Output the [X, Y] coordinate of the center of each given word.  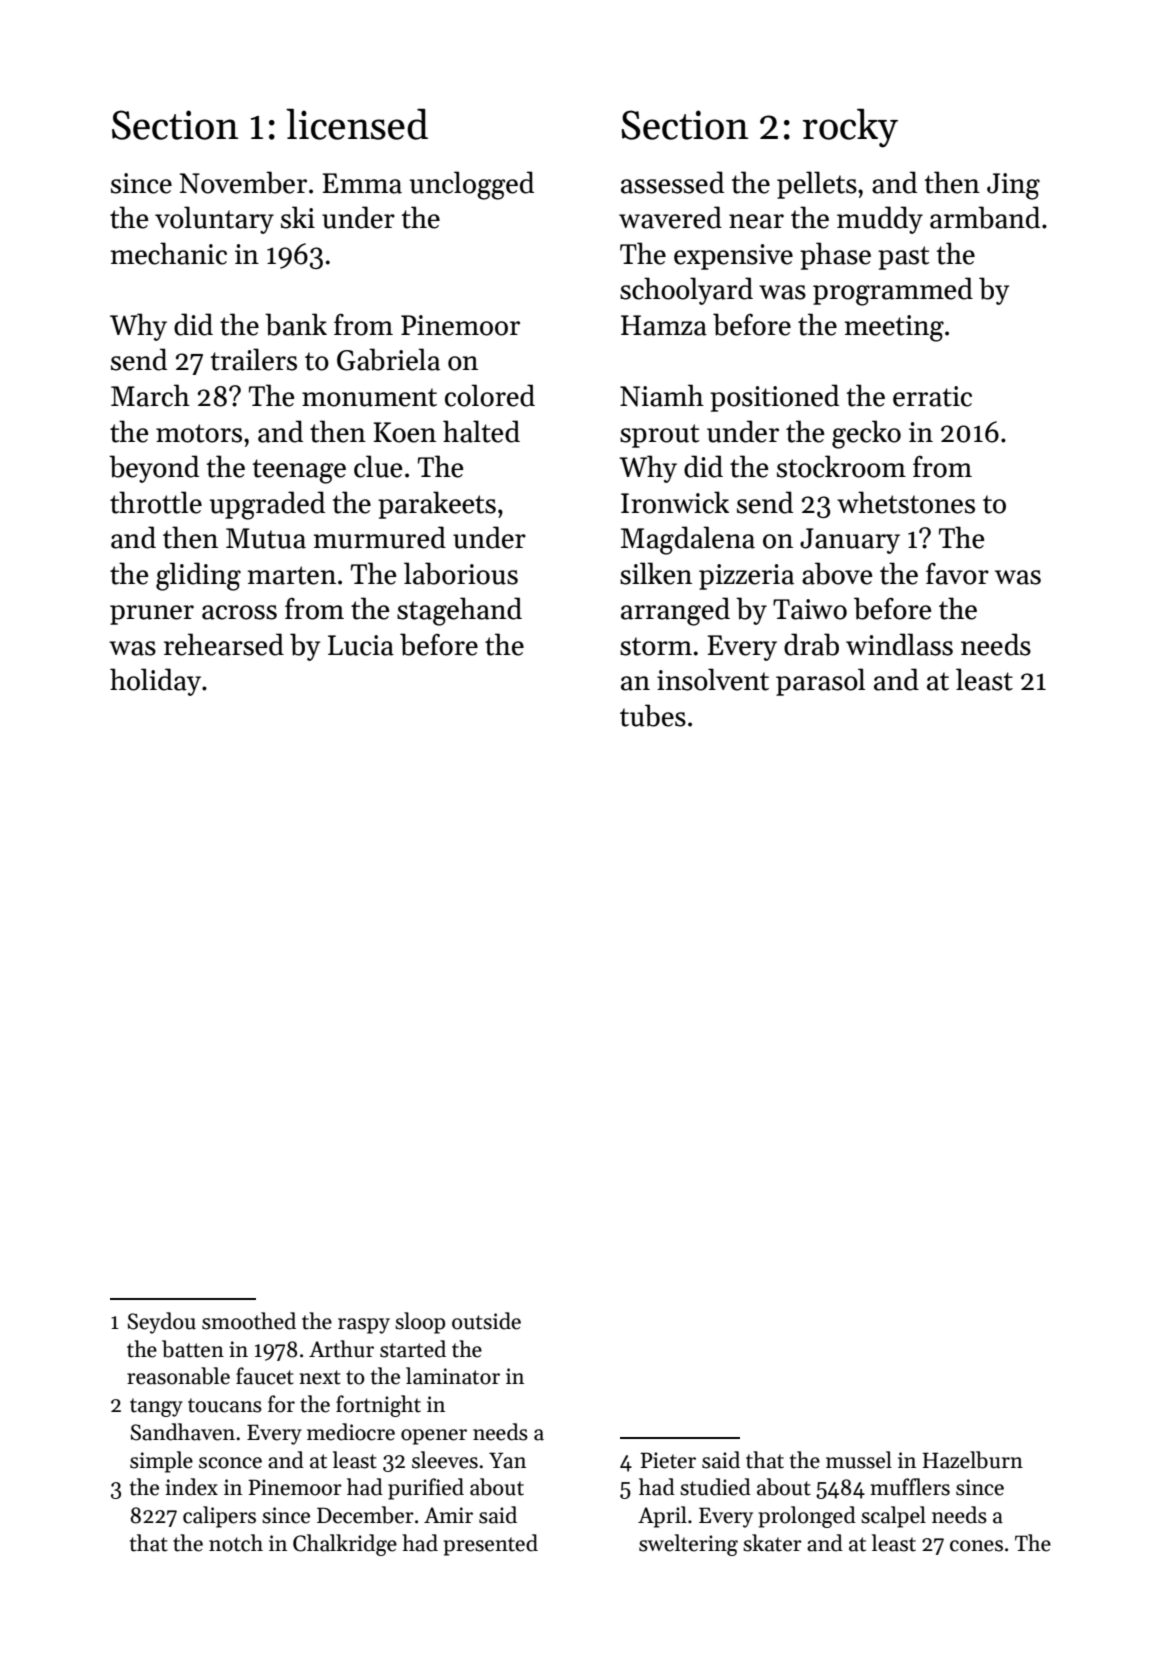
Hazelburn [973, 1460]
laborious [461, 573]
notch [236, 1543]
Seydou [162, 1323]
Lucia [361, 645]
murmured [380, 537]
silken [656, 573]
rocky [850, 128]
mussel [859, 1460]
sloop [420, 1323]
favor [957, 574]
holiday [155, 682]
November [243, 182]
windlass [899, 644]
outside [486, 1321]
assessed [672, 182]
